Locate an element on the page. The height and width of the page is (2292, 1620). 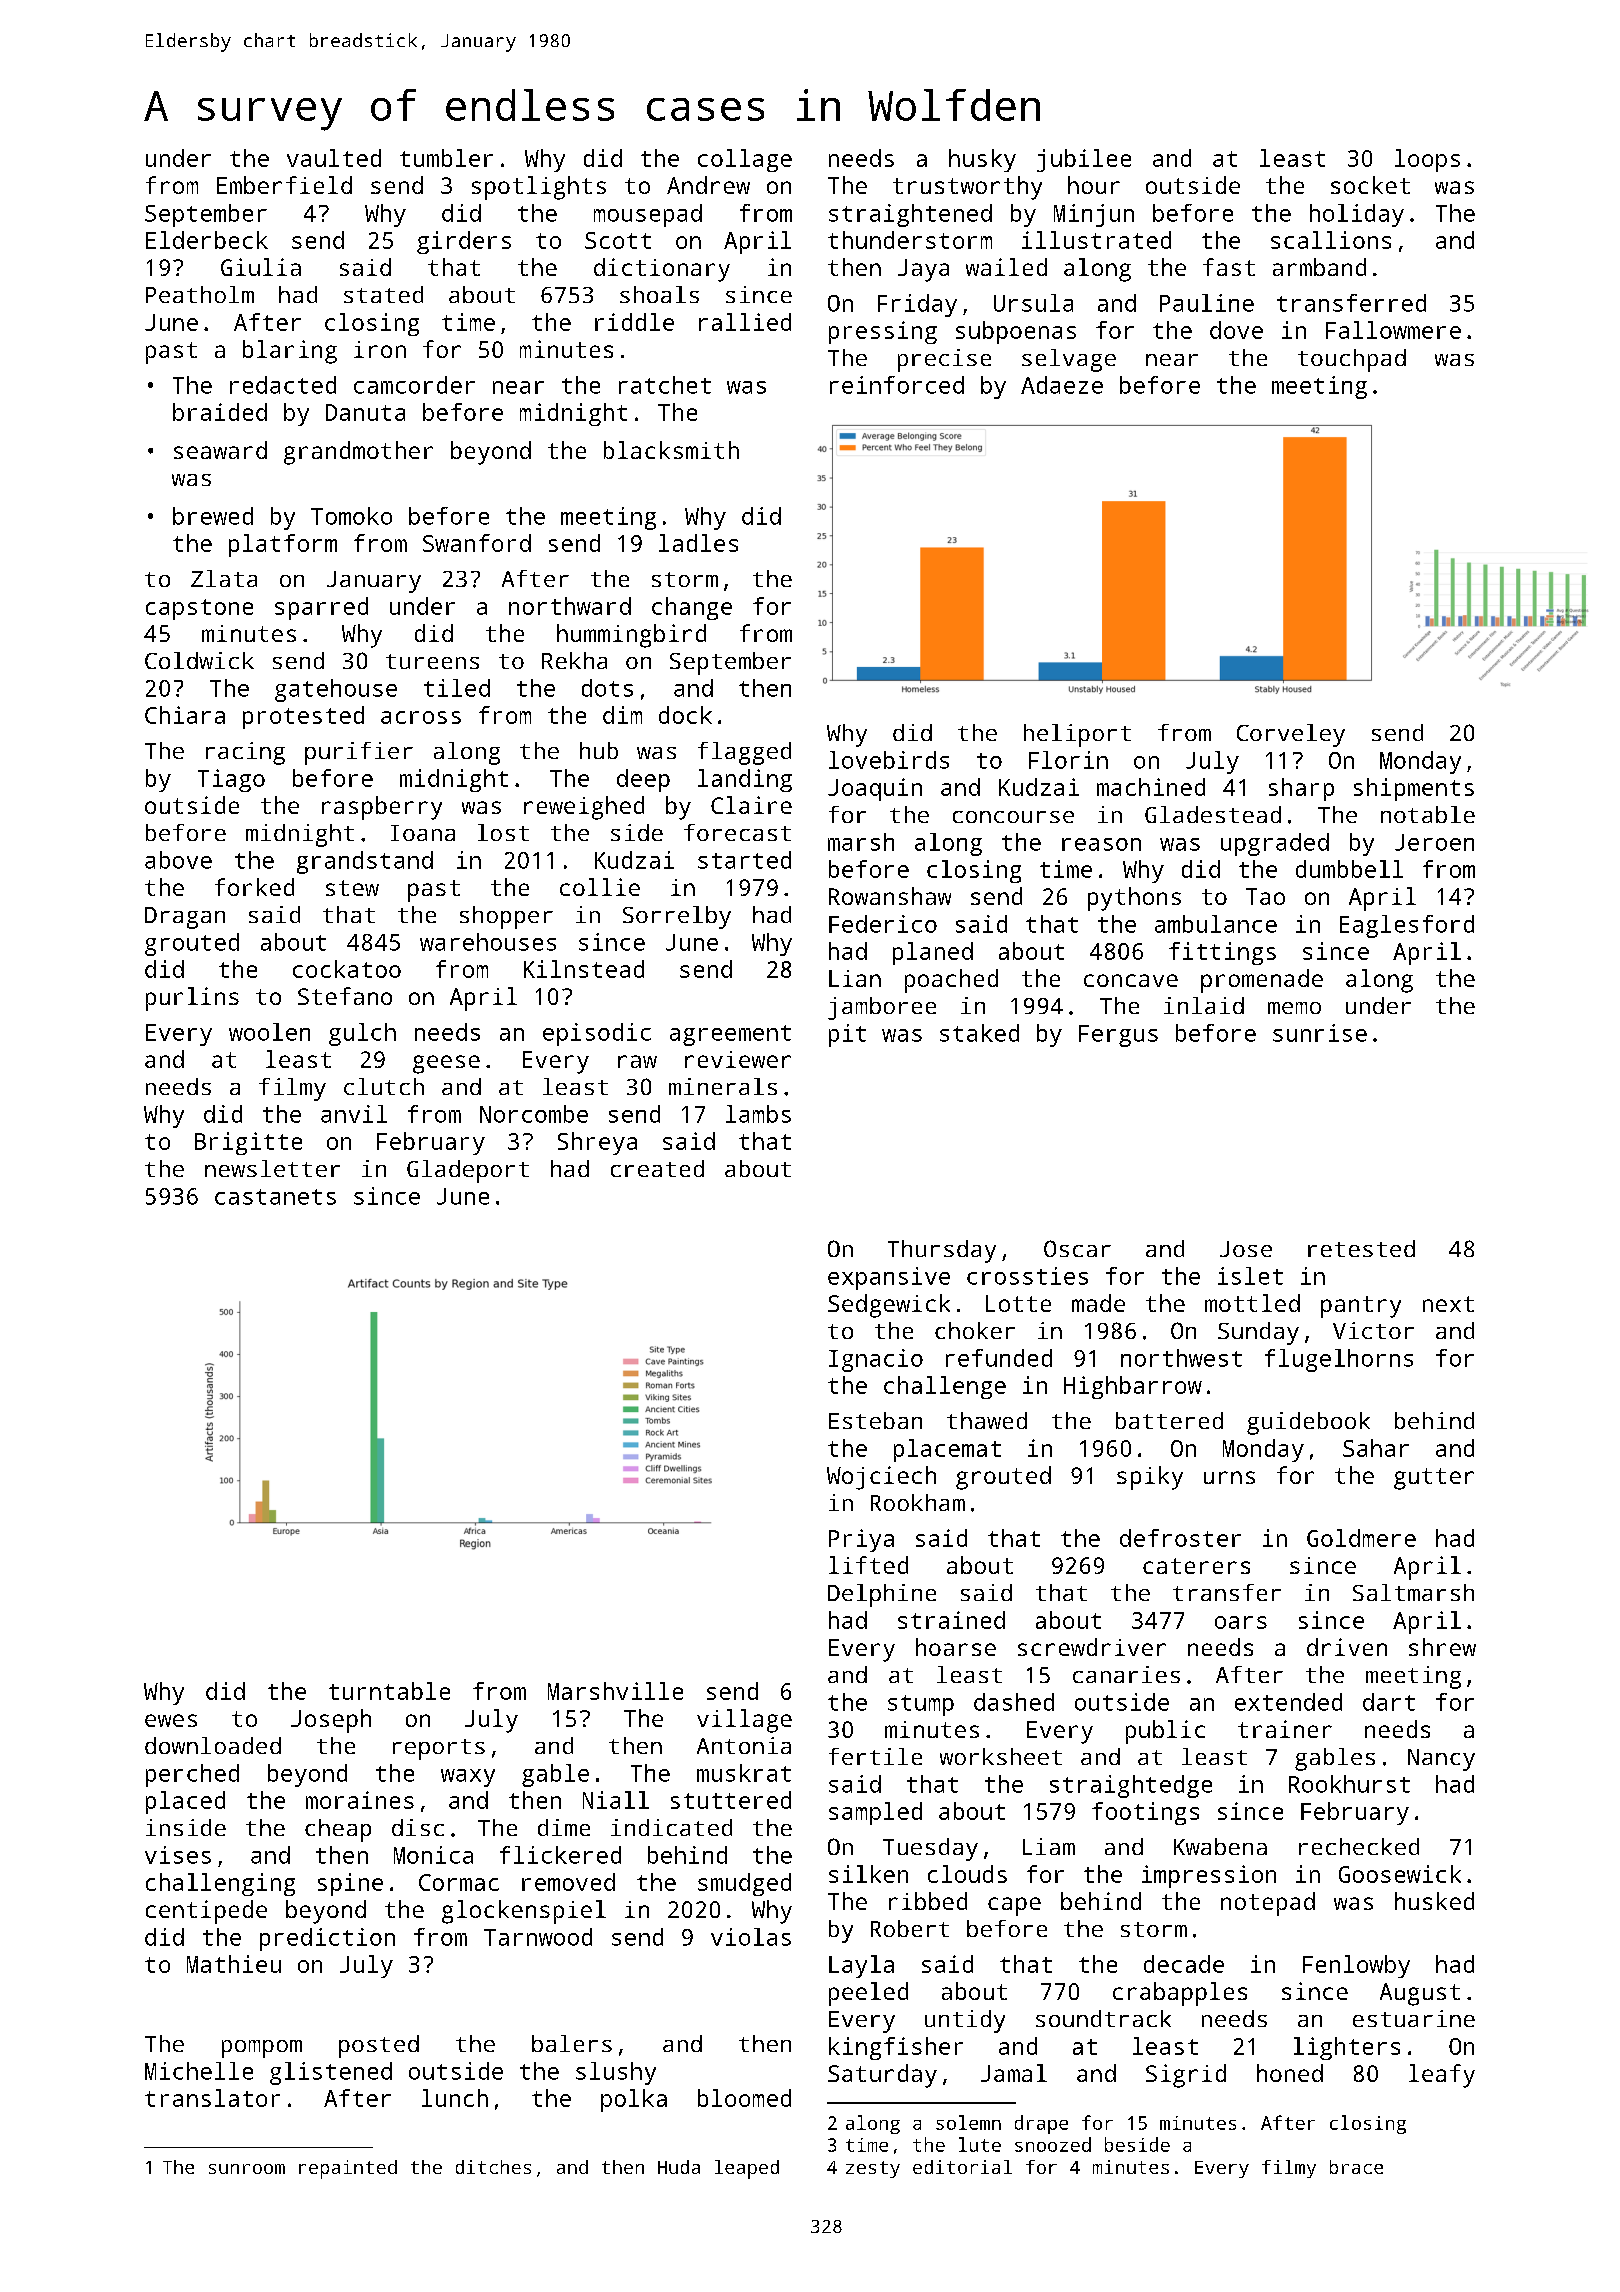
shrew is located at coordinates (1442, 1647).
